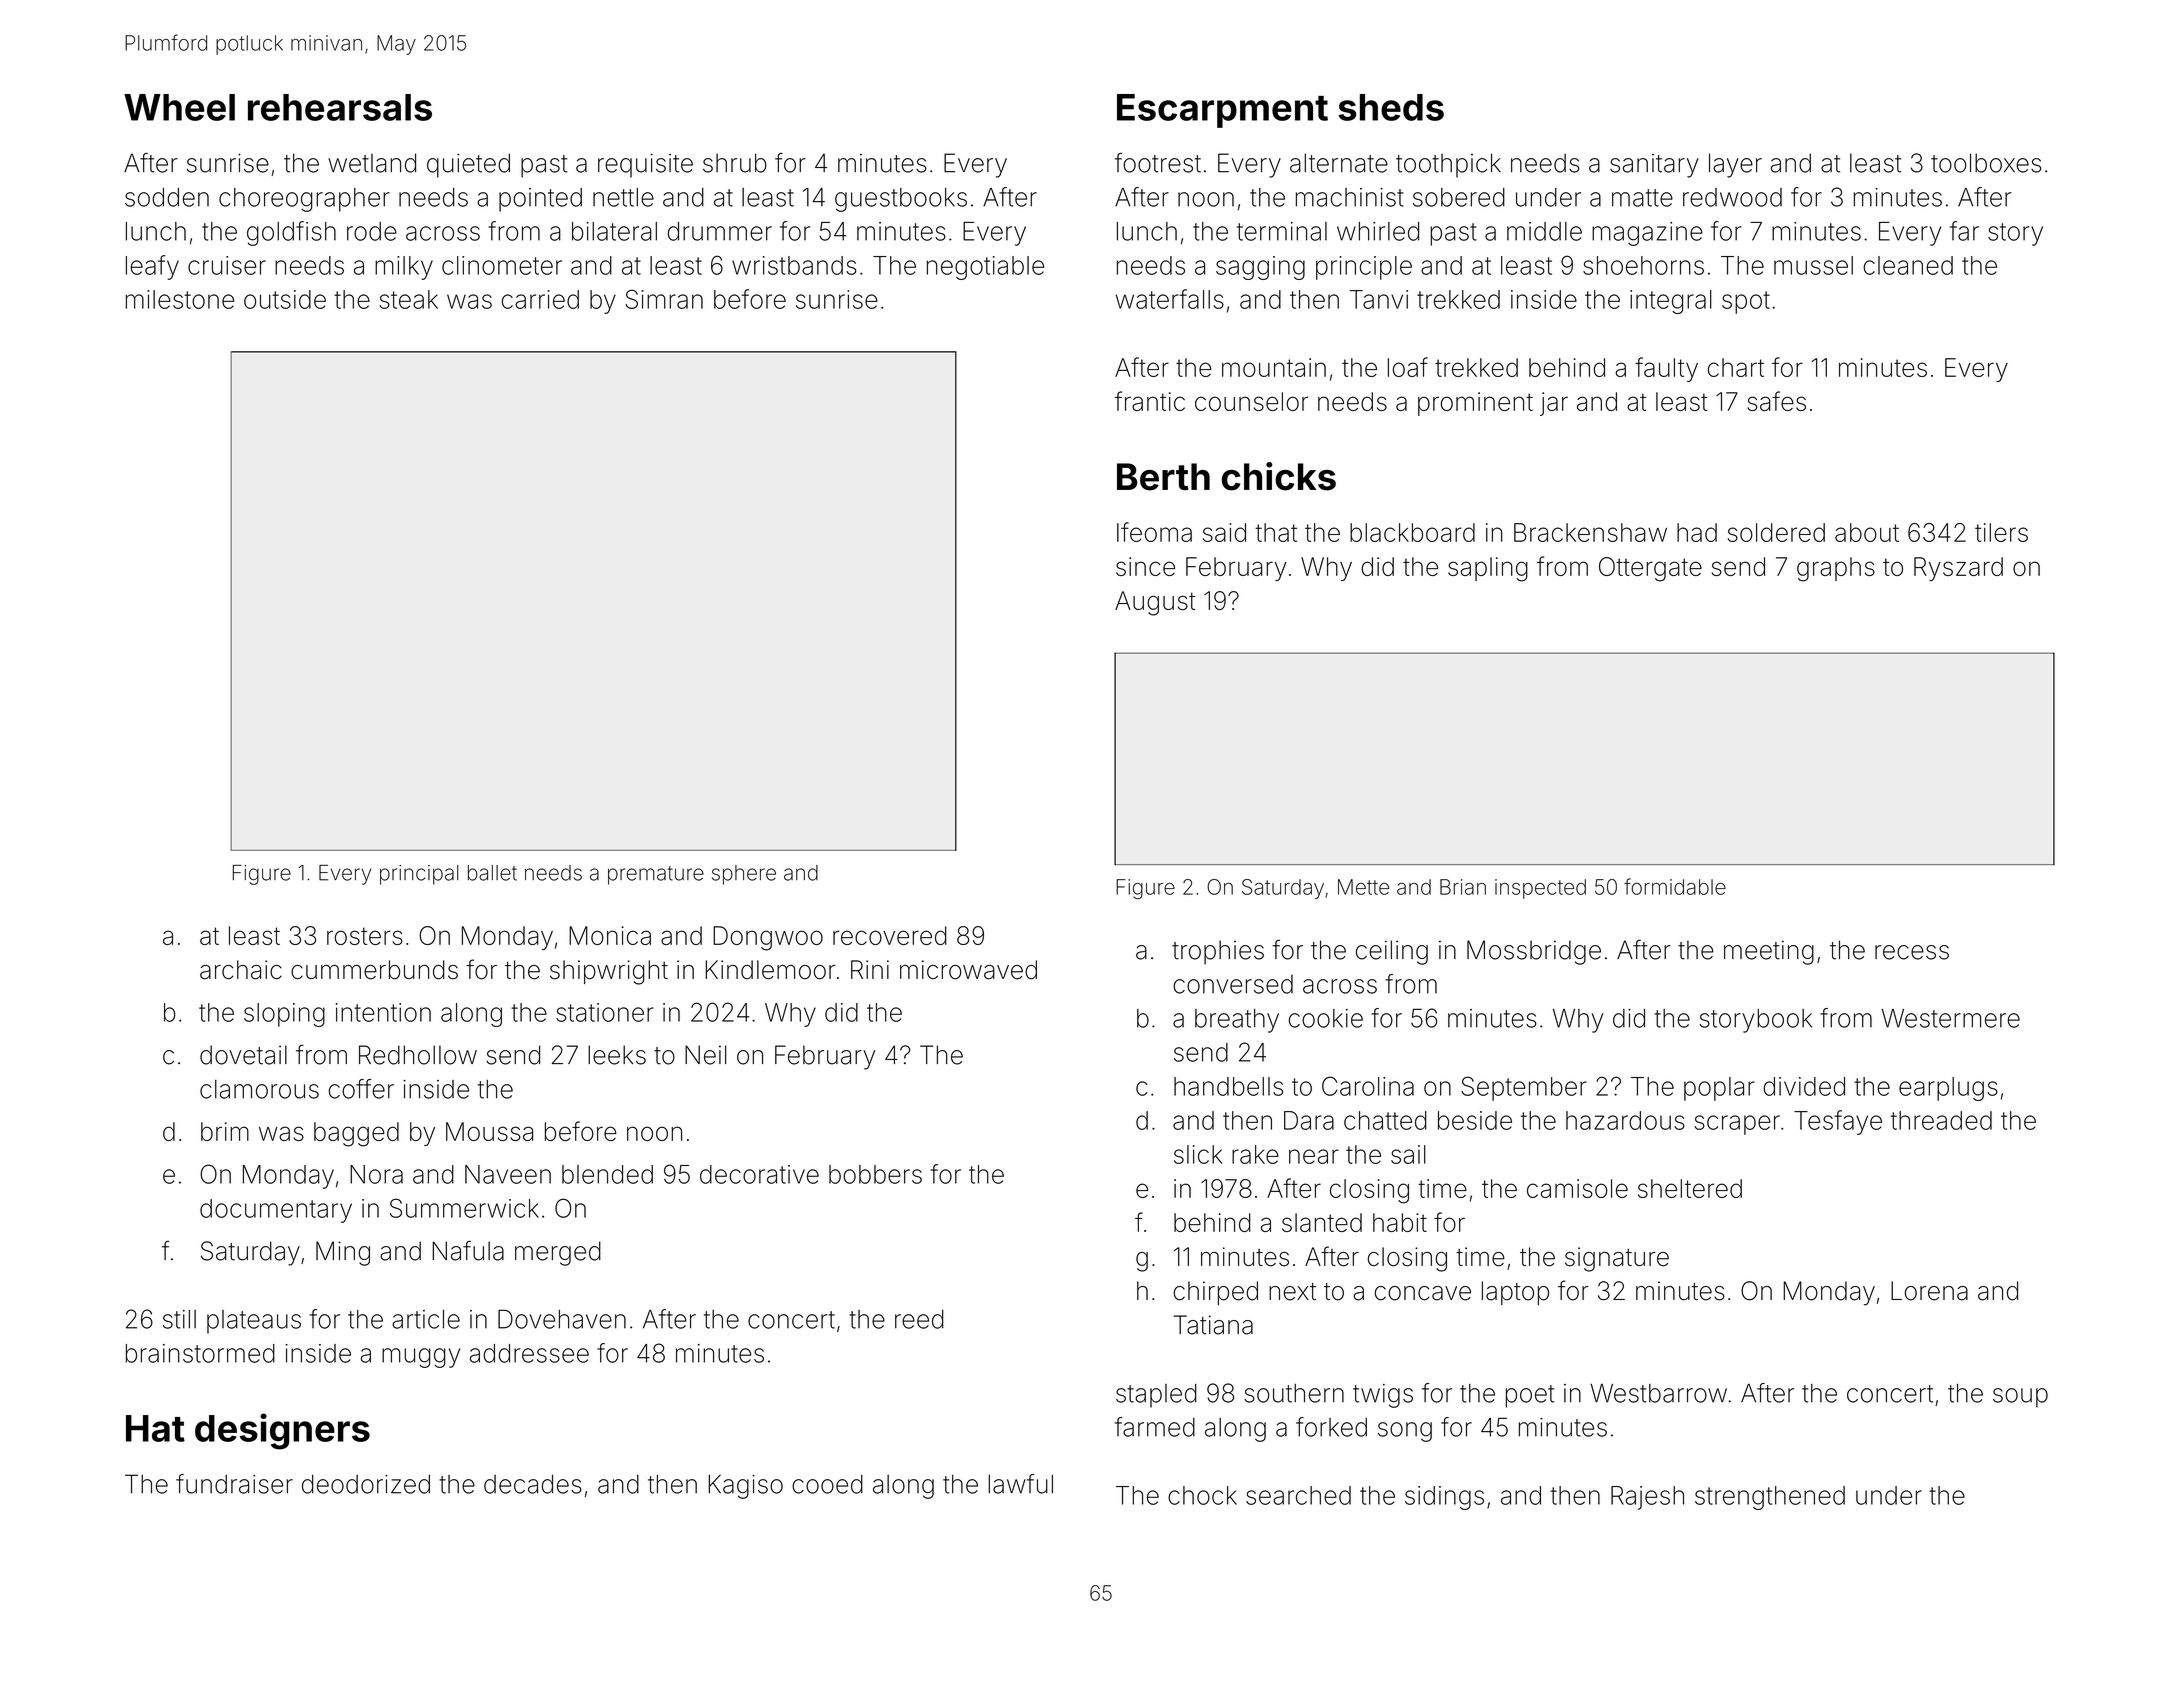 This page has height=1683, width=2178. Describe the element at coordinates (502, 265) in the page. I see `clinometer` at that location.
